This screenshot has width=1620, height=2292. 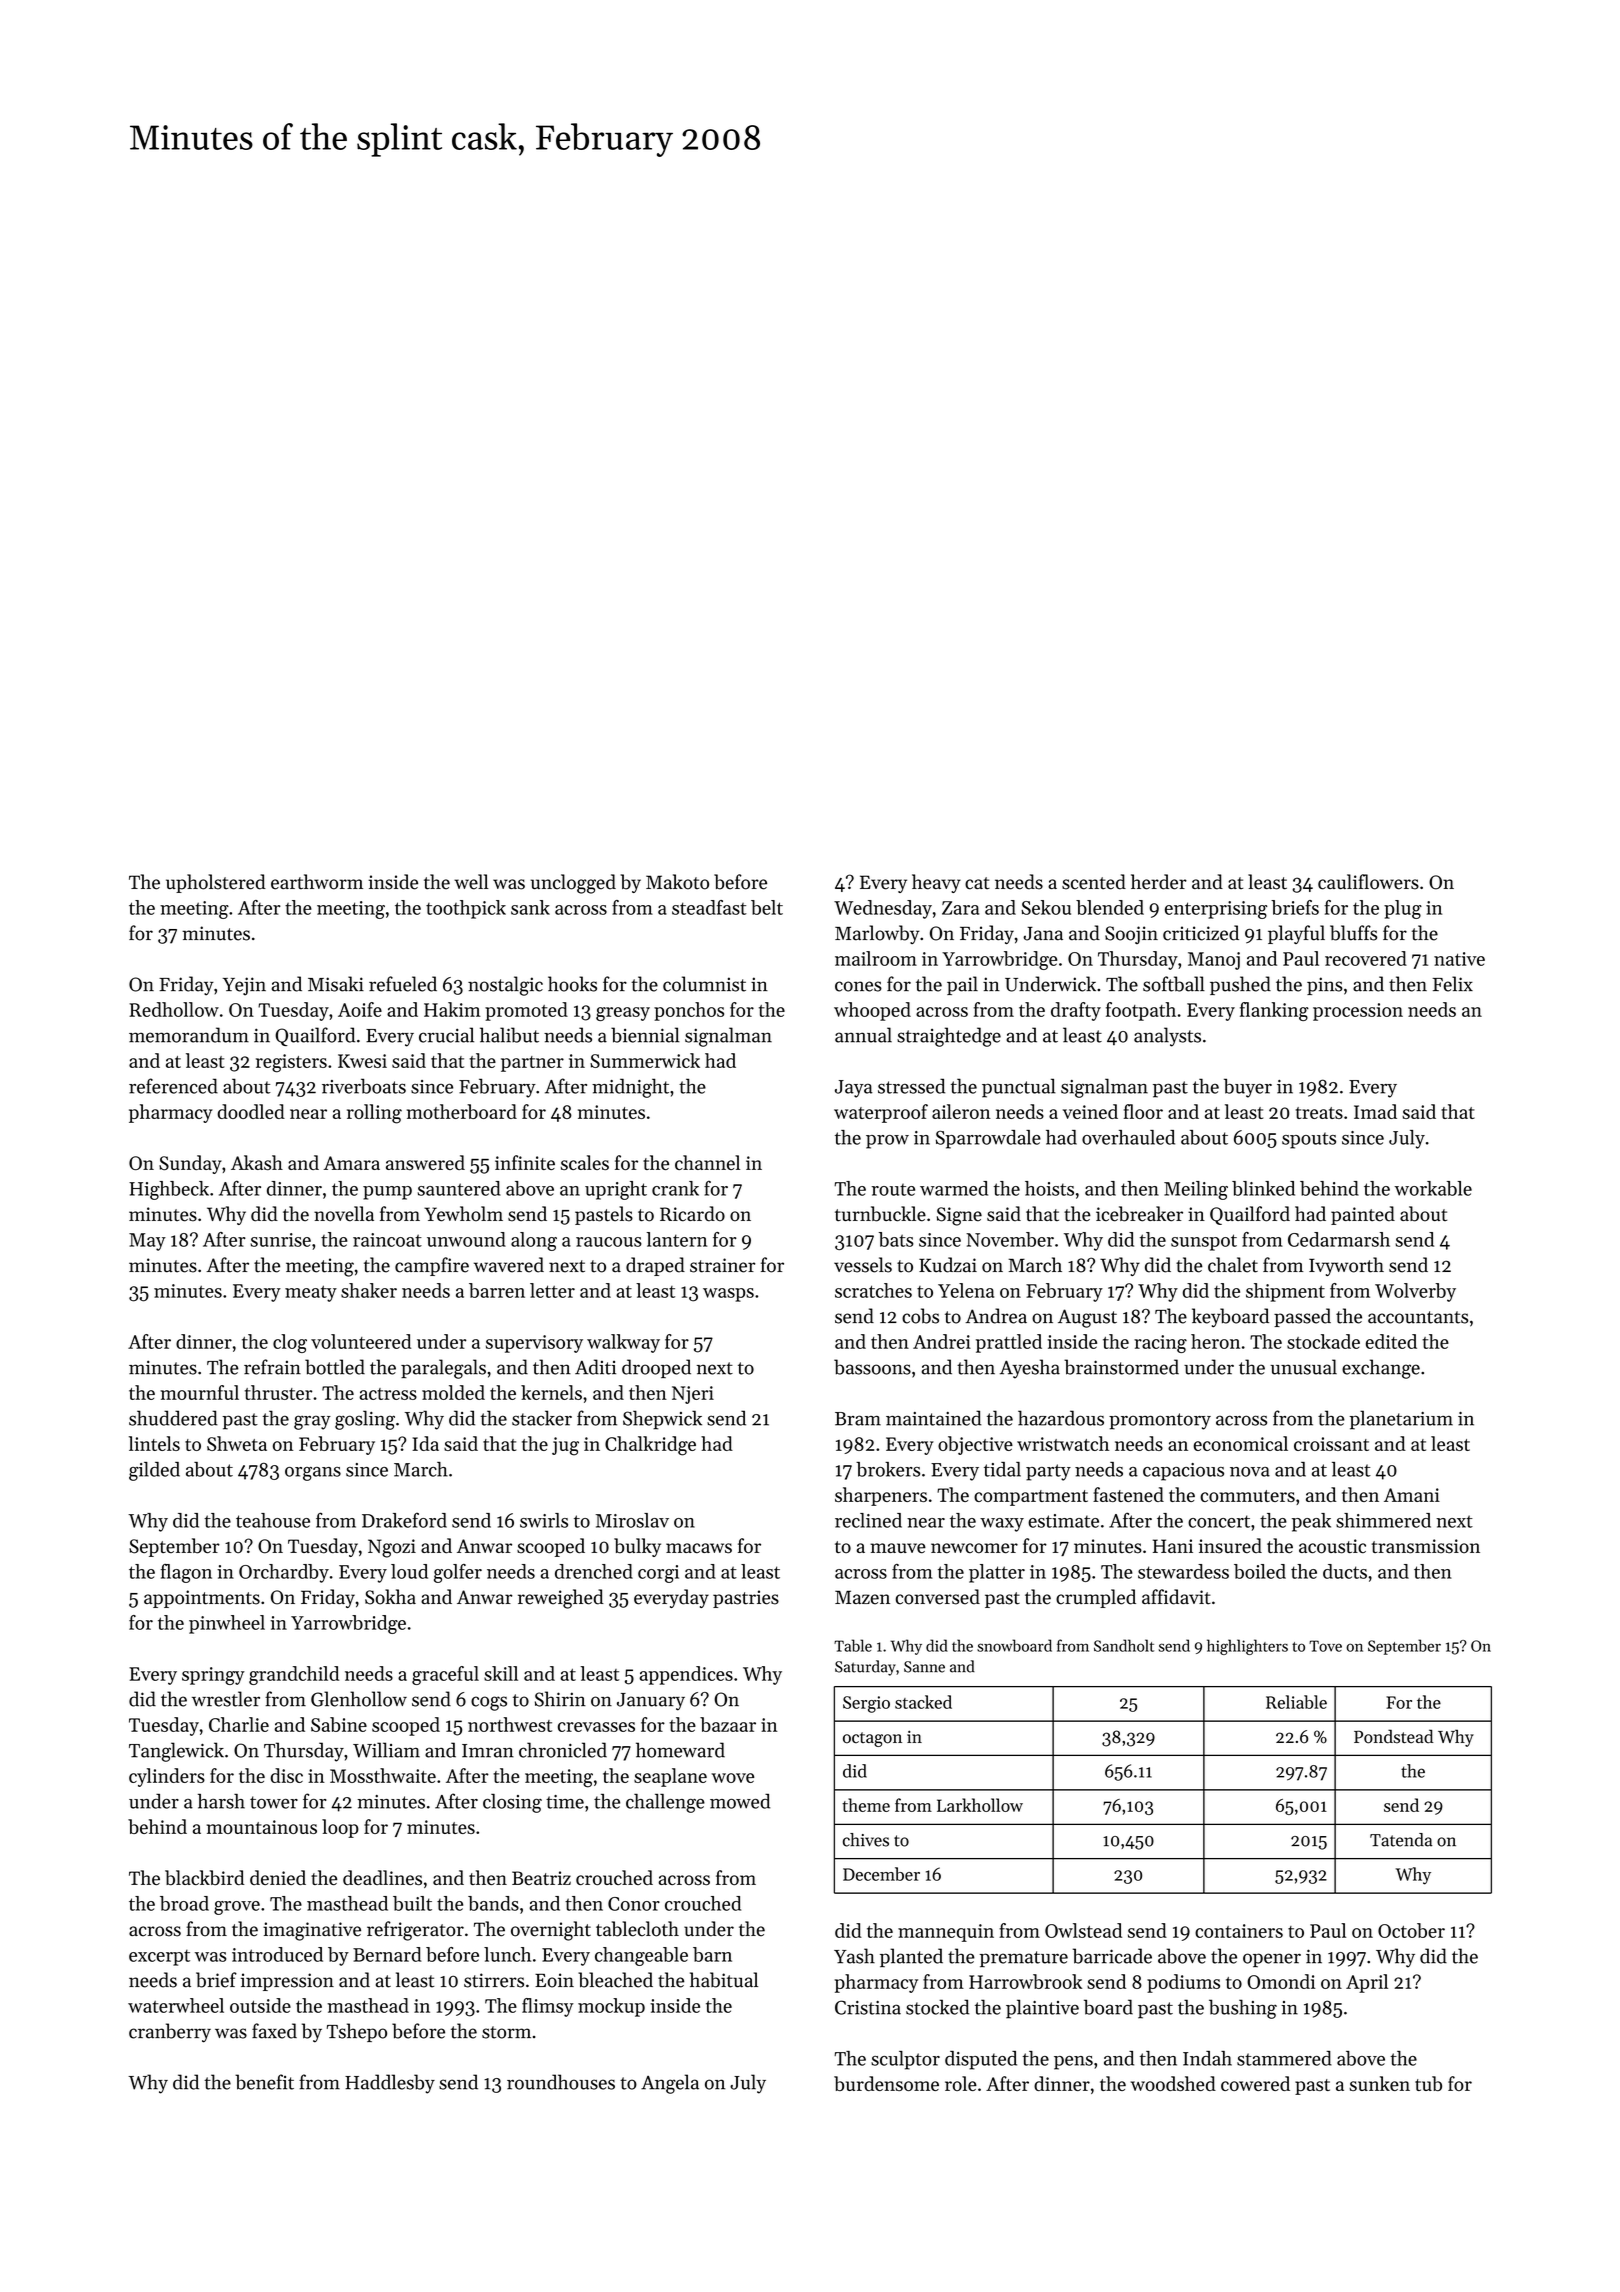 What do you see at coordinates (1345, 1571) in the screenshot?
I see `ducts` at bounding box center [1345, 1571].
